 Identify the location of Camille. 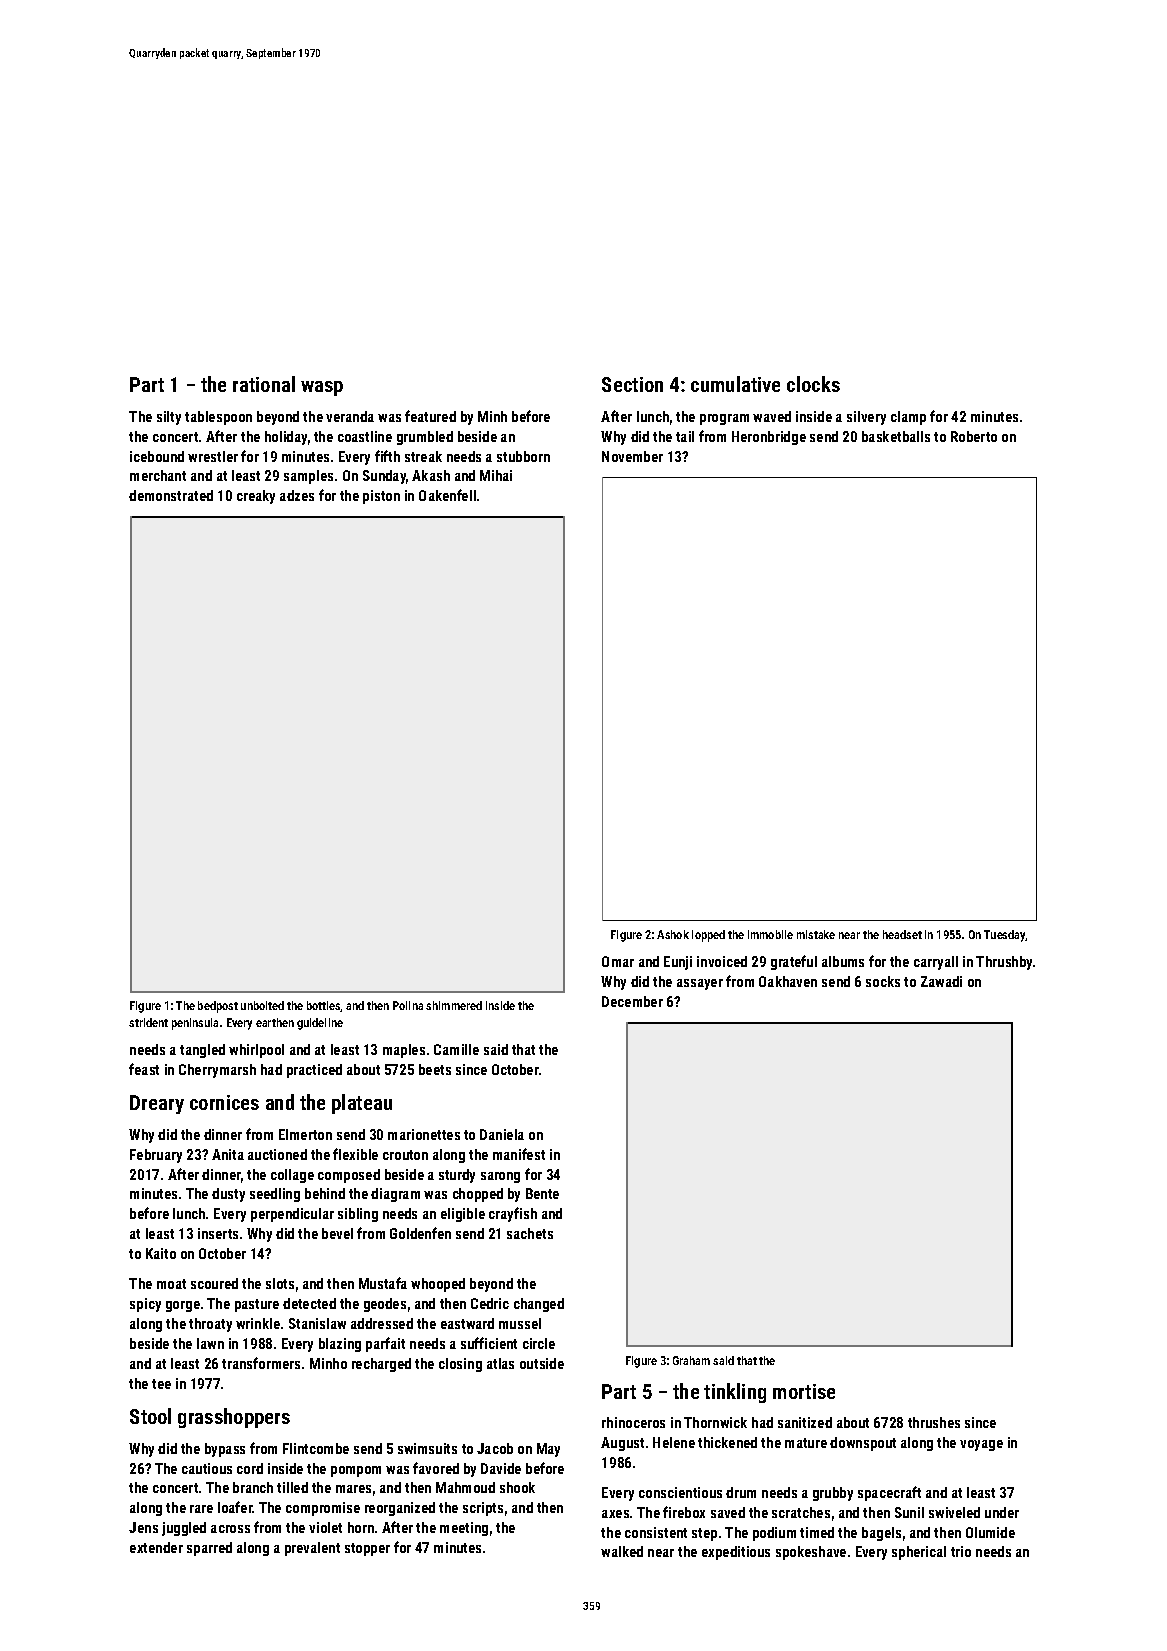
(456, 1049).
